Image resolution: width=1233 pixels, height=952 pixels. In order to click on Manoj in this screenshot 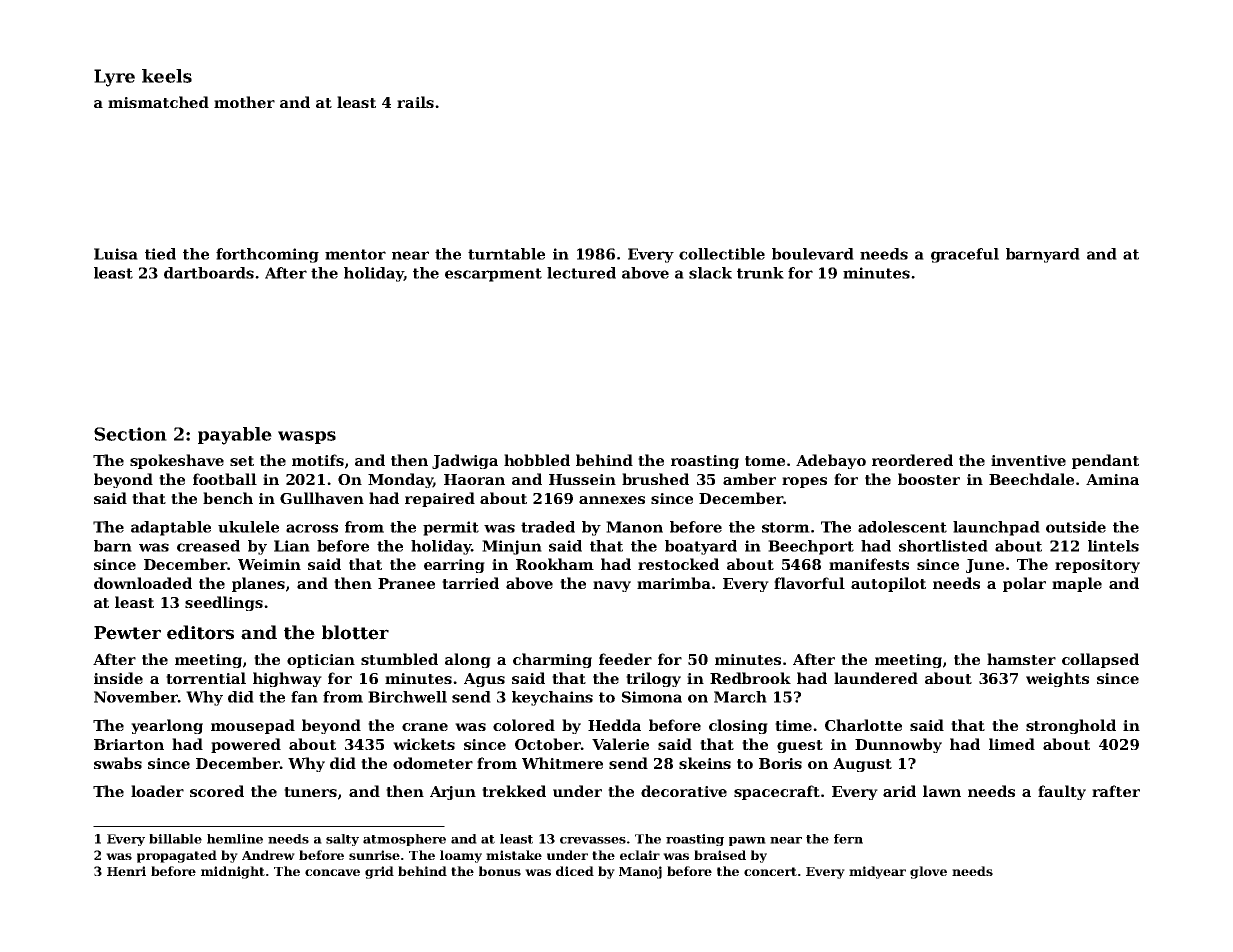, I will do `click(640, 872)`.
